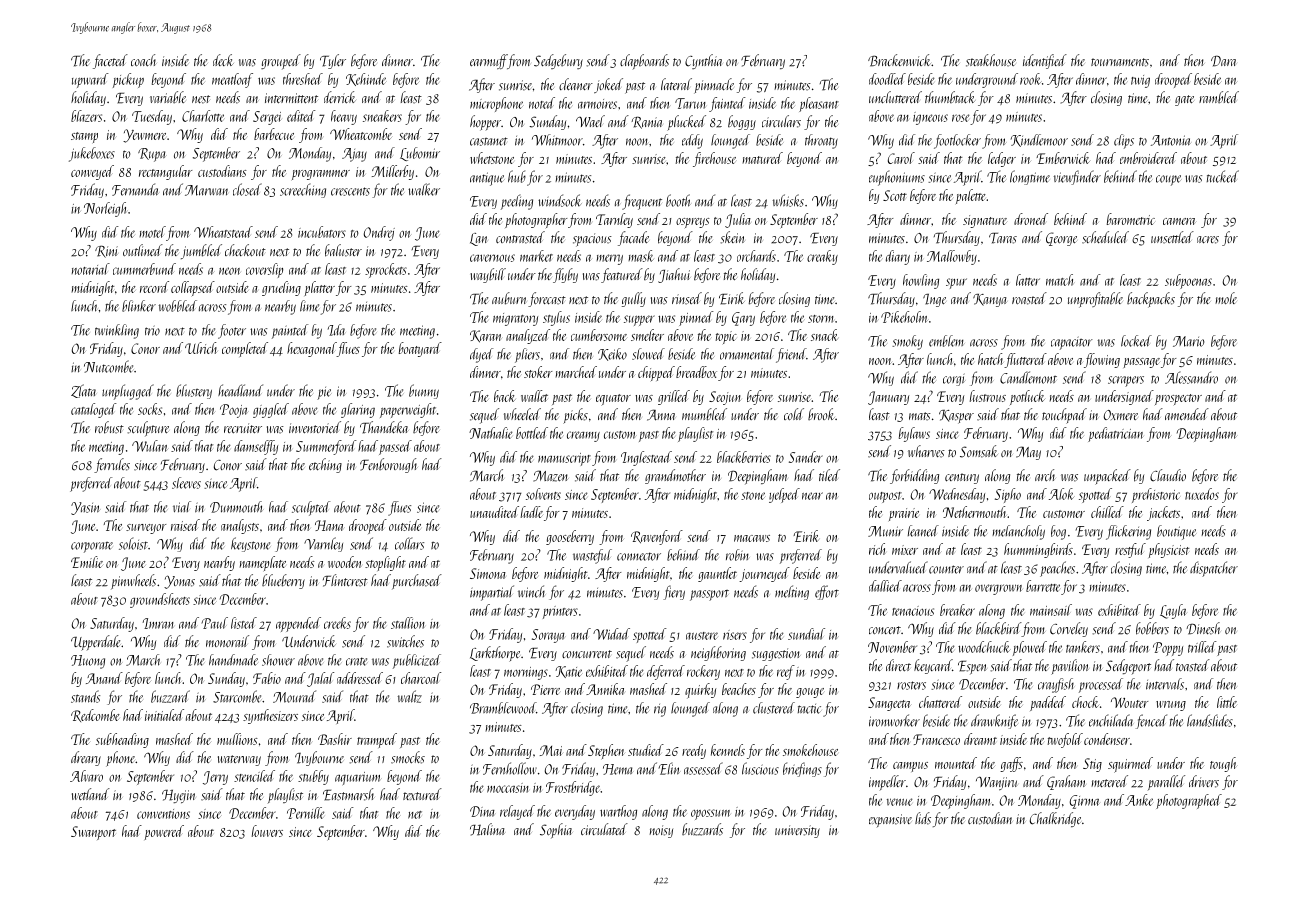  What do you see at coordinates (647, 335) in the page?
I see `smelter` at bounding box center [647, 335].
